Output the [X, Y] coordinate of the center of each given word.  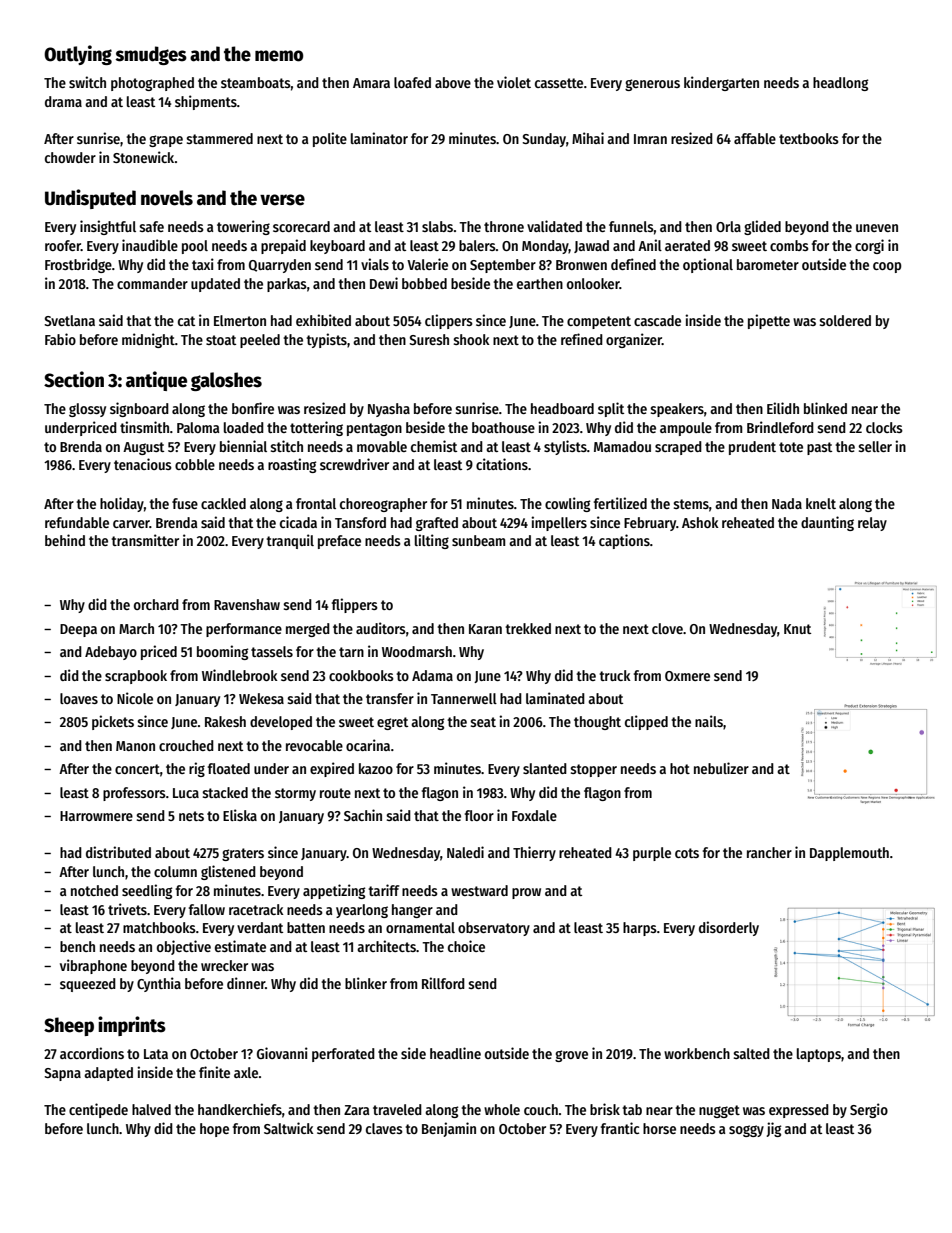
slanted [545, 768]
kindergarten [721, 83]
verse [282, 200]
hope [214, 1130]
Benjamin [449, 1129]
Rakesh [225, 721]
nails [709, 721]
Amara [371, 83]
